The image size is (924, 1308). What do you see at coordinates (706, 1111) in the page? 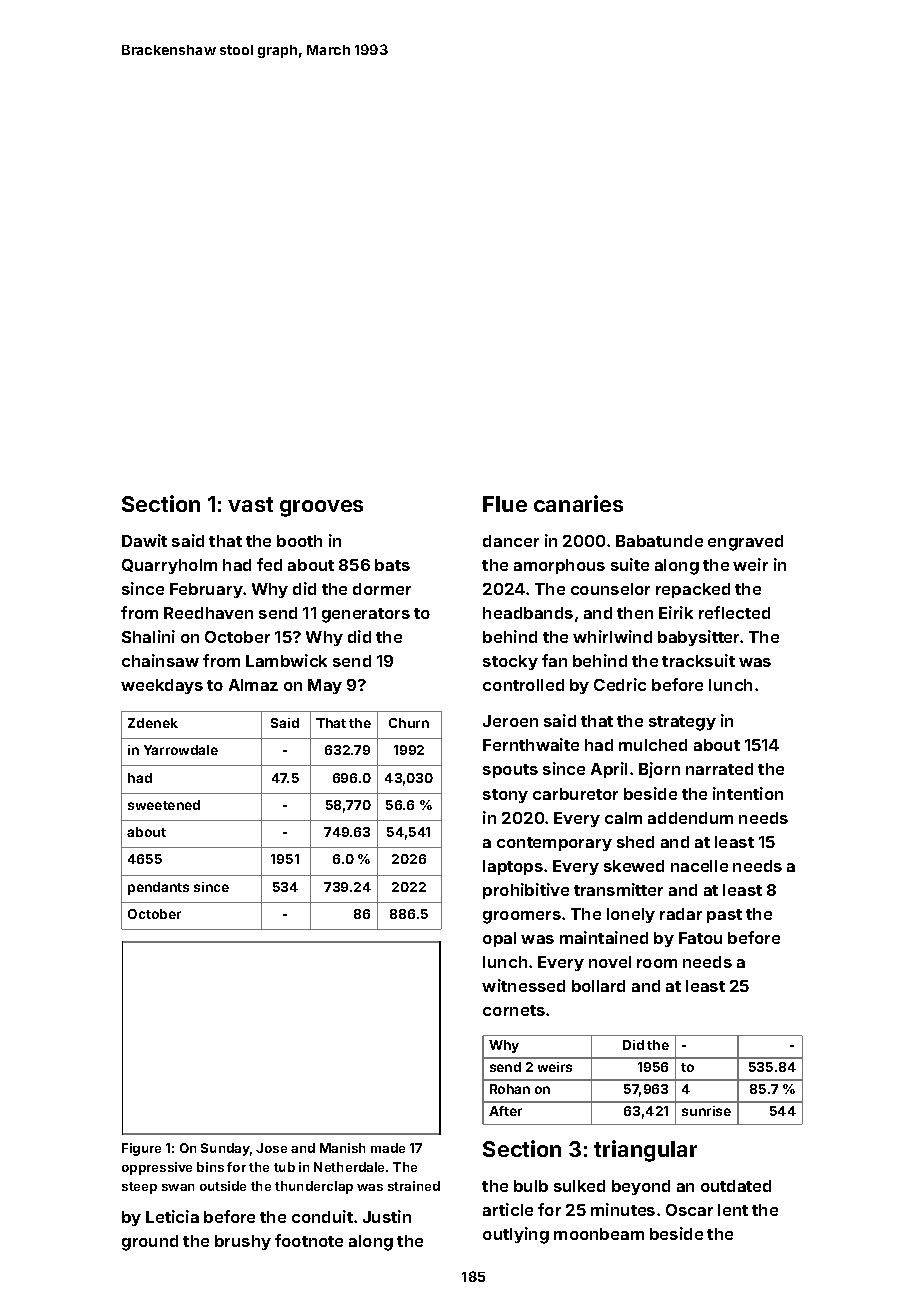
I see `sunrise` at bounding box center [706, 1111].
